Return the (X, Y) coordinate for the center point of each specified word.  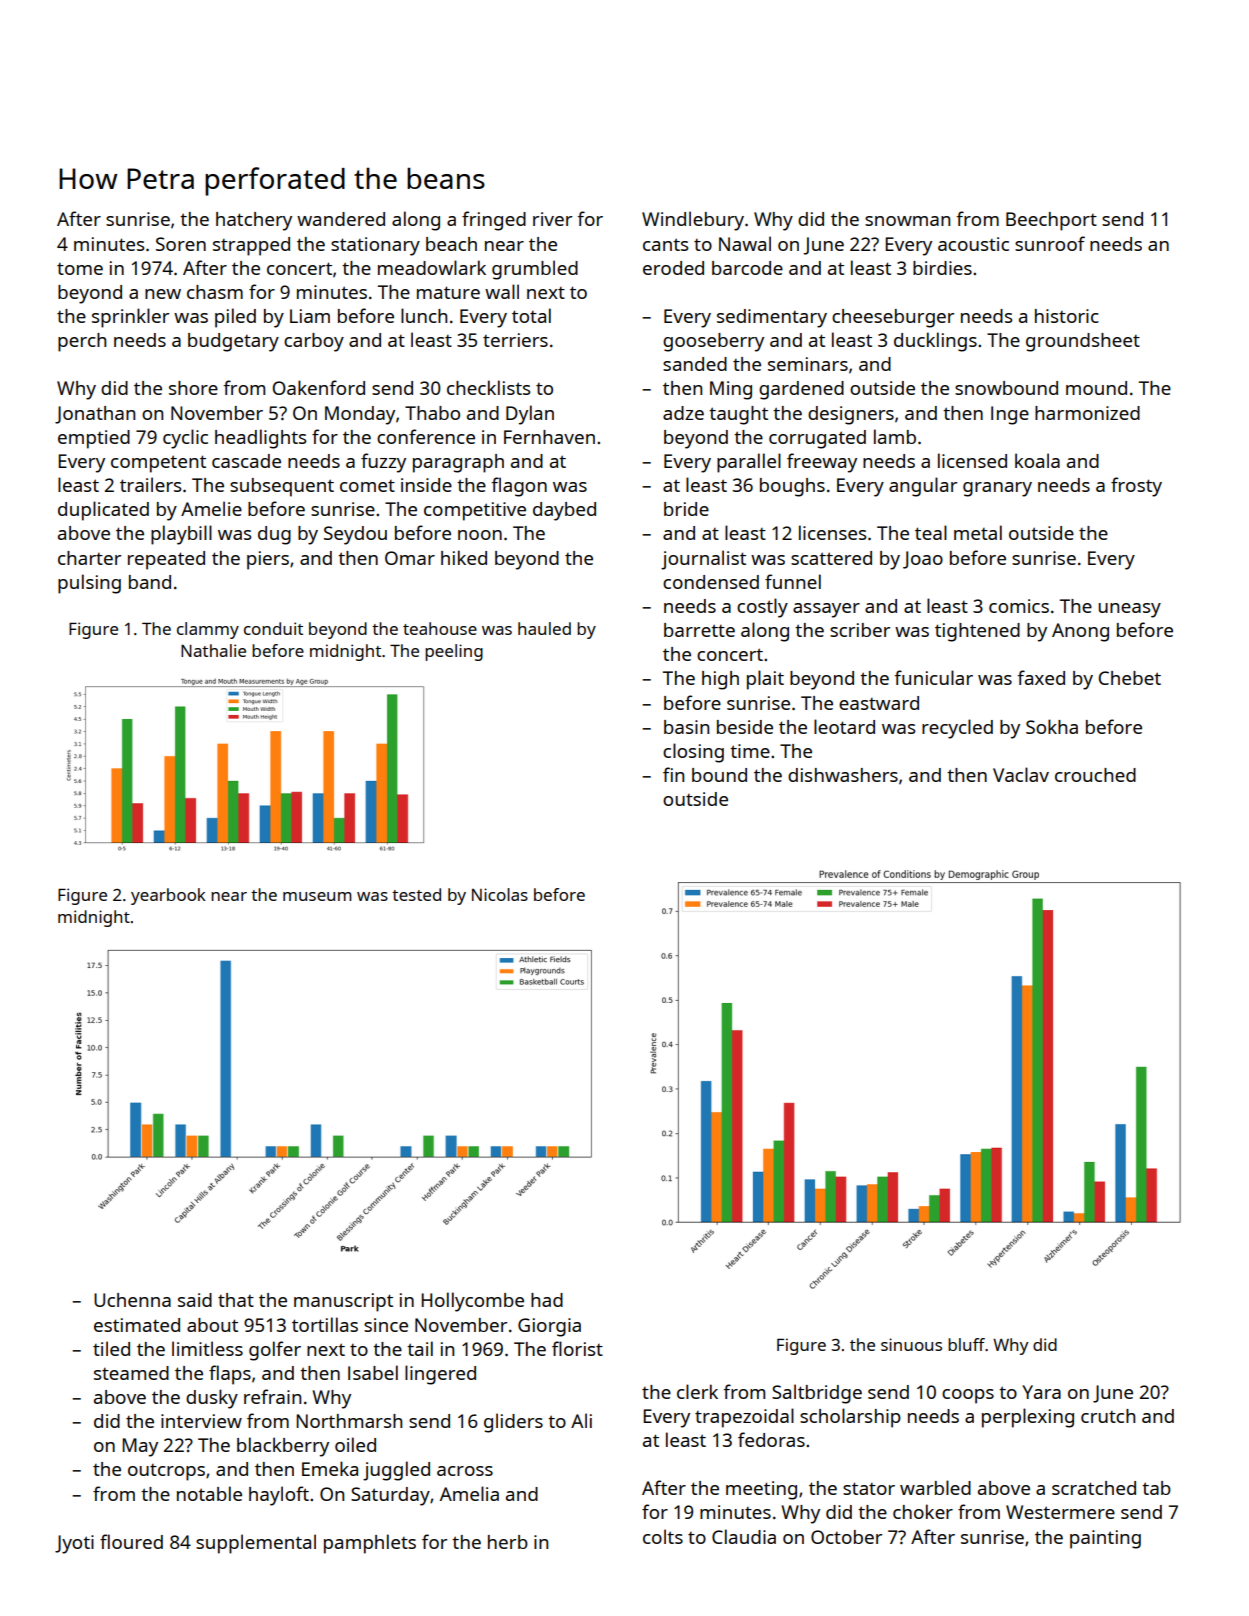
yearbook (168, 896)
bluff (966, 1344)
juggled (396, 1471)
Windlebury (693, 221)
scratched (1094, 1488)
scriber (860, 630)
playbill (181, 535)
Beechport (1051, 221)
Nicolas (500, 894)
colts (663, 1536)
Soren (181, 244)
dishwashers (843, 775)
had (547, 1300)
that (236, 1300)
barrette (699, 630)
